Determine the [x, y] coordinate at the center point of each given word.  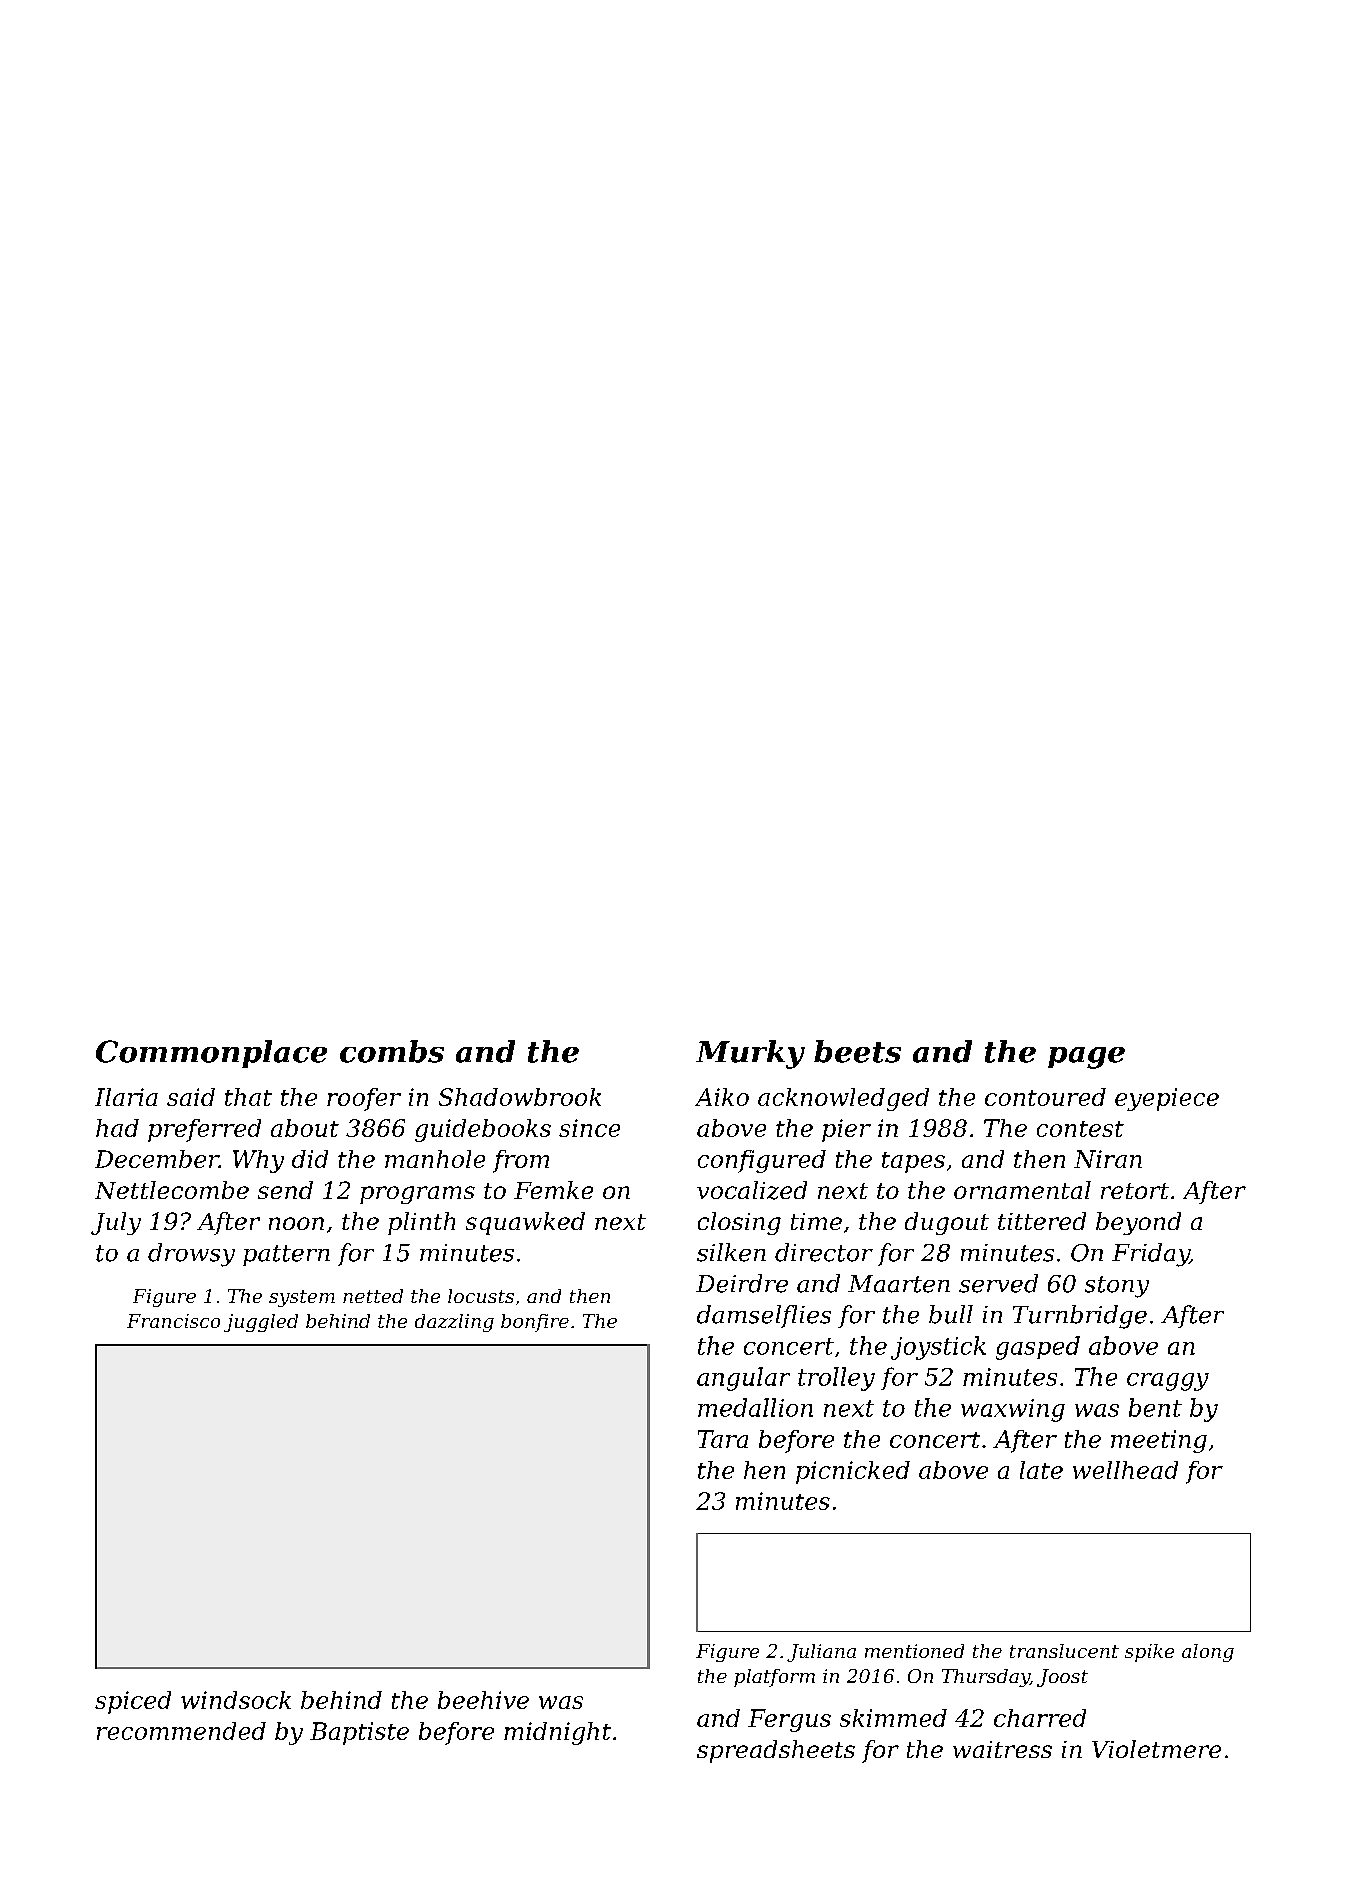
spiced [133, 1702]
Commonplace [211, 1054]
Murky [750, 1054]
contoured [1045, 1097]
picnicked [853, 1472]
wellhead [1125, 1470]
